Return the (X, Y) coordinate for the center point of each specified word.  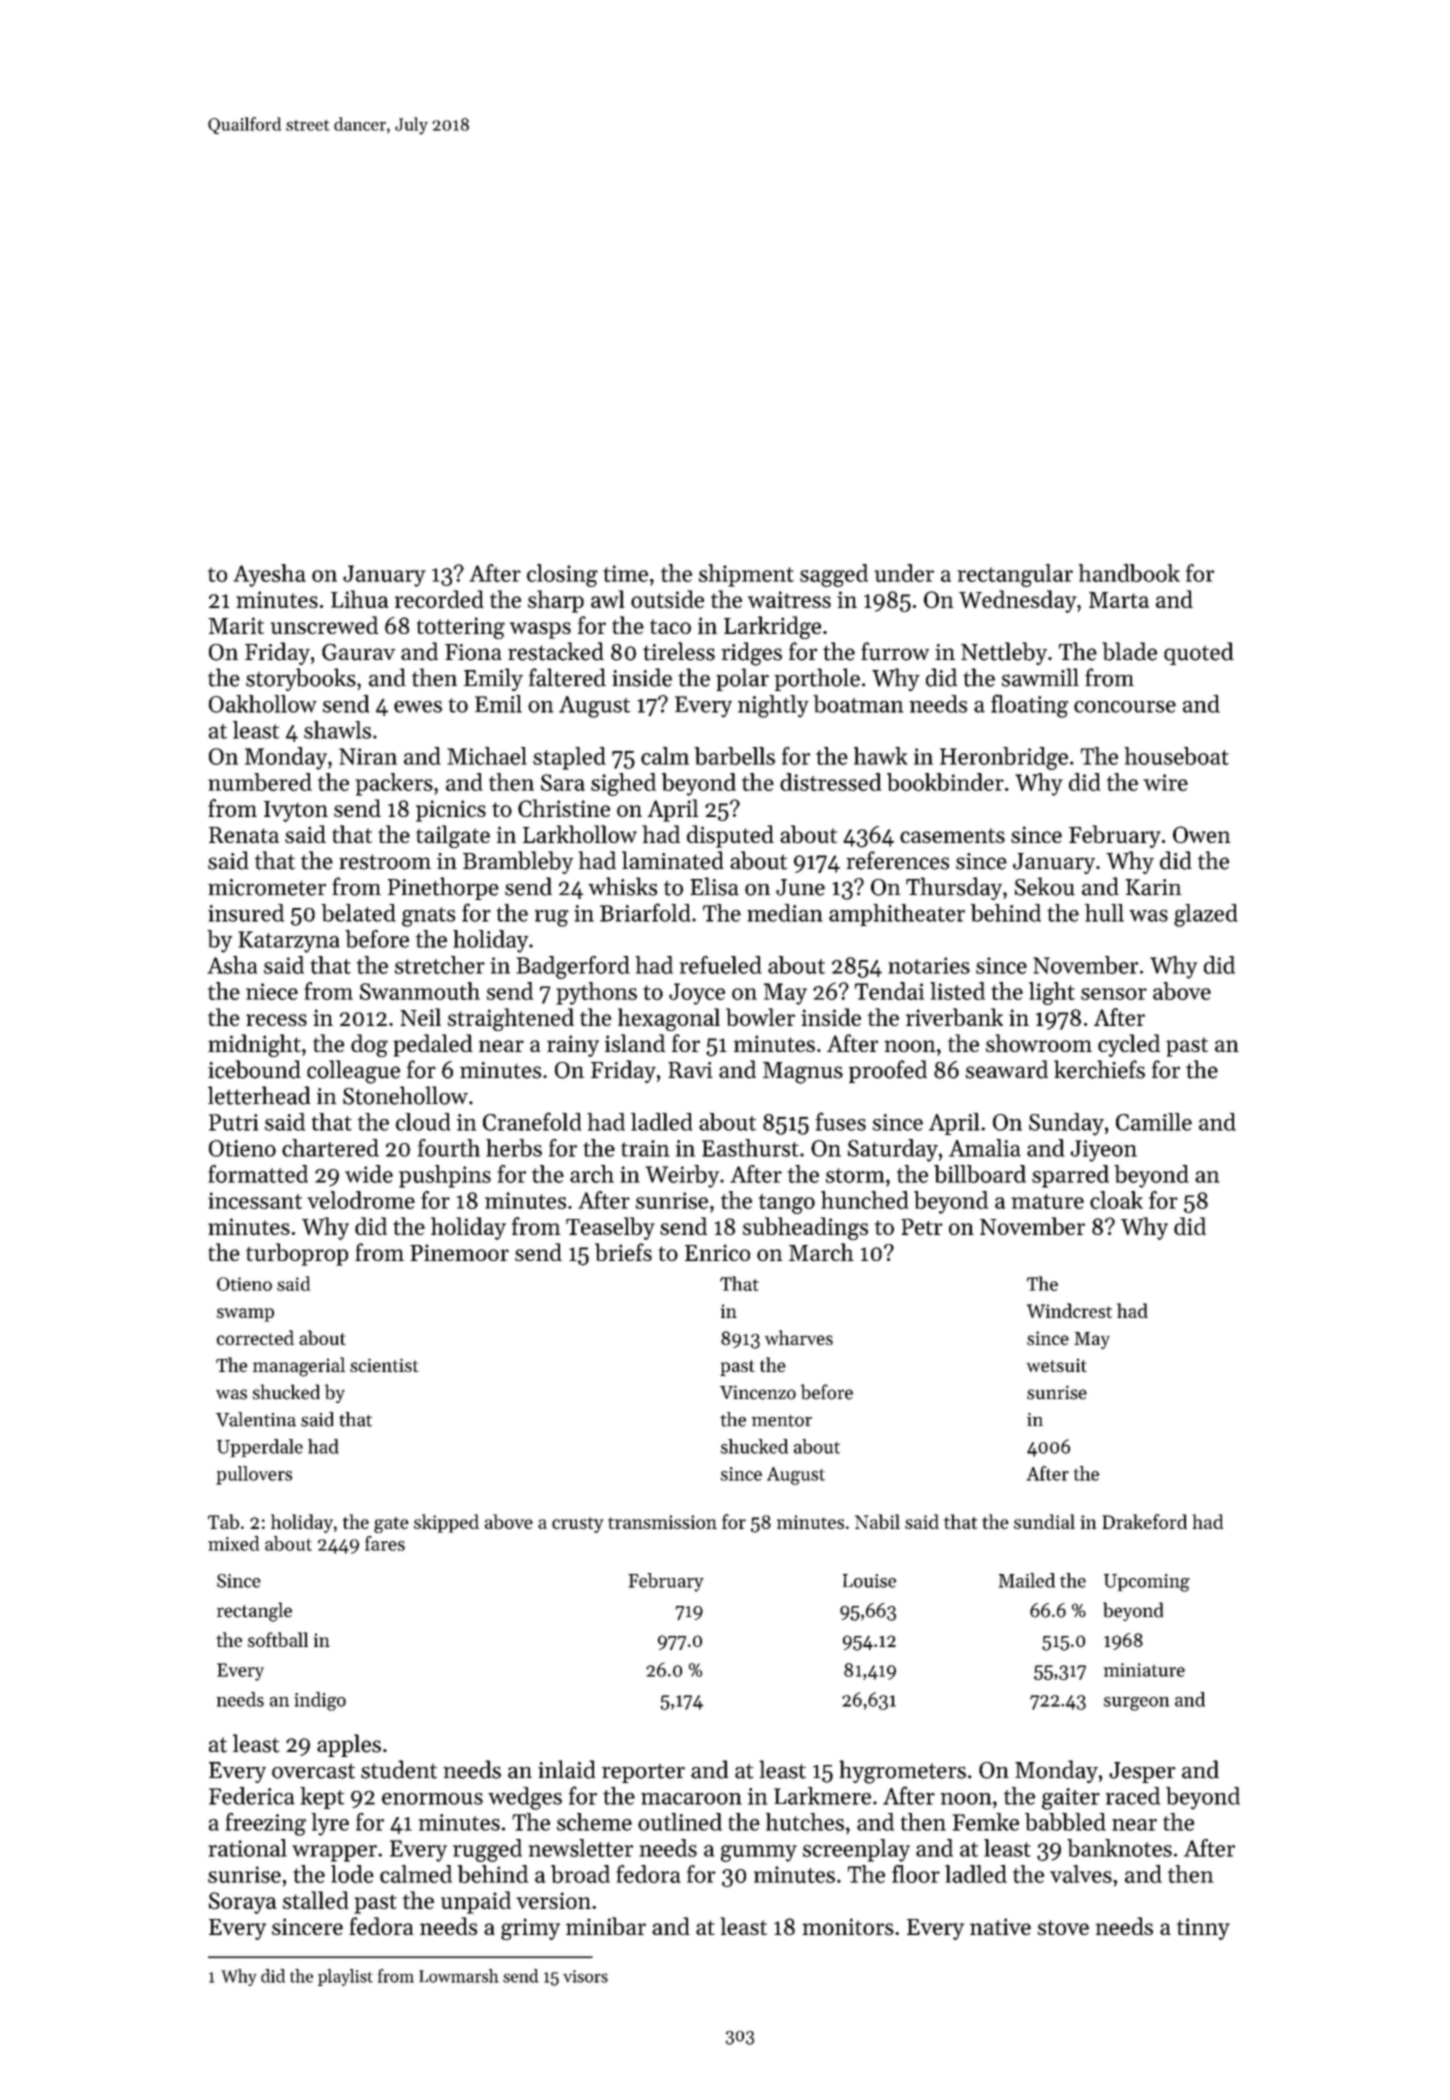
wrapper (334, 1853)
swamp (245, 1315)
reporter (643, 1773)
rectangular (1015, 575)
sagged (834, 575)
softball (278, 1639)
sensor (1114, 994)
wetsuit (1057, 1365)
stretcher (440, 965)
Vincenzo (758, 1392)
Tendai (889, 991)
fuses (840, 1121)
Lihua (359, 599)
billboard (980, 1174)
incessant (255, 1200)
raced (1133, 1796)
